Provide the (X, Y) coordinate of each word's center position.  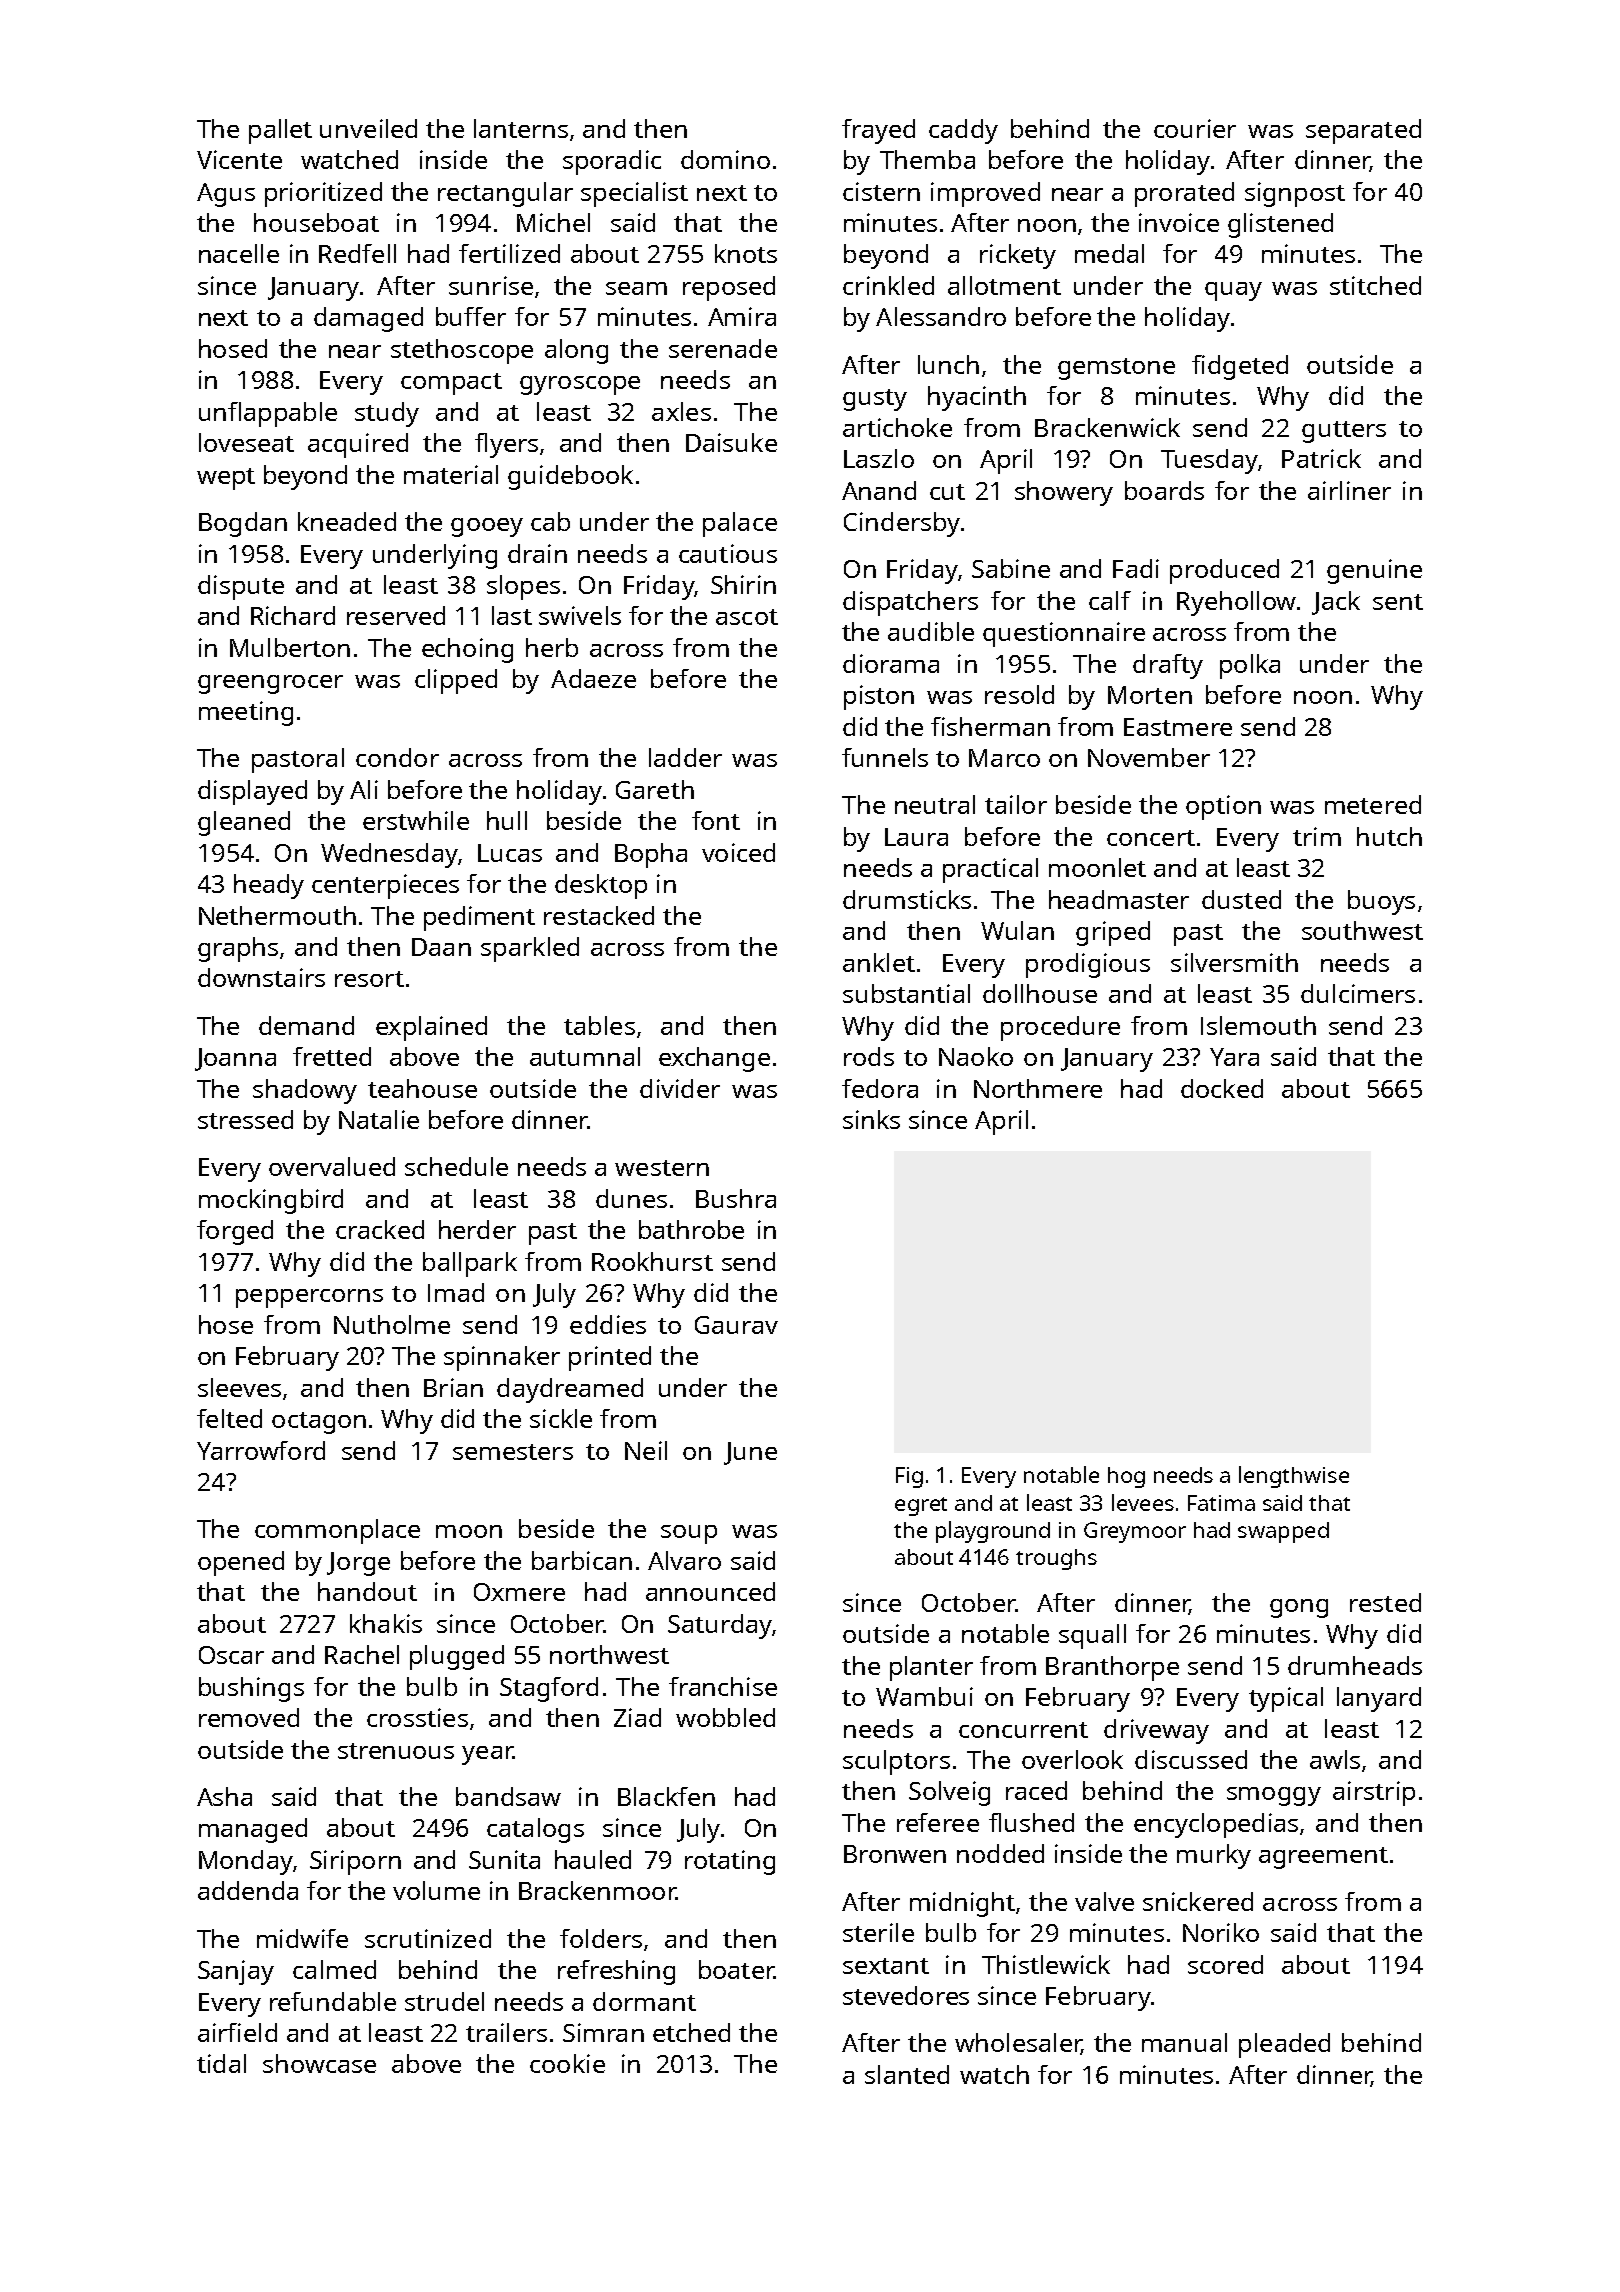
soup (689, 1534)
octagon (319, 1423)
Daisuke (731, 442)
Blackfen (666, 1796)
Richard (293, 615)
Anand (879, 490)
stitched (1375, 285)
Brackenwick (1107, 427)
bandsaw (508, 1796)
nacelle (239, 253)
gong (1299, 1608)
